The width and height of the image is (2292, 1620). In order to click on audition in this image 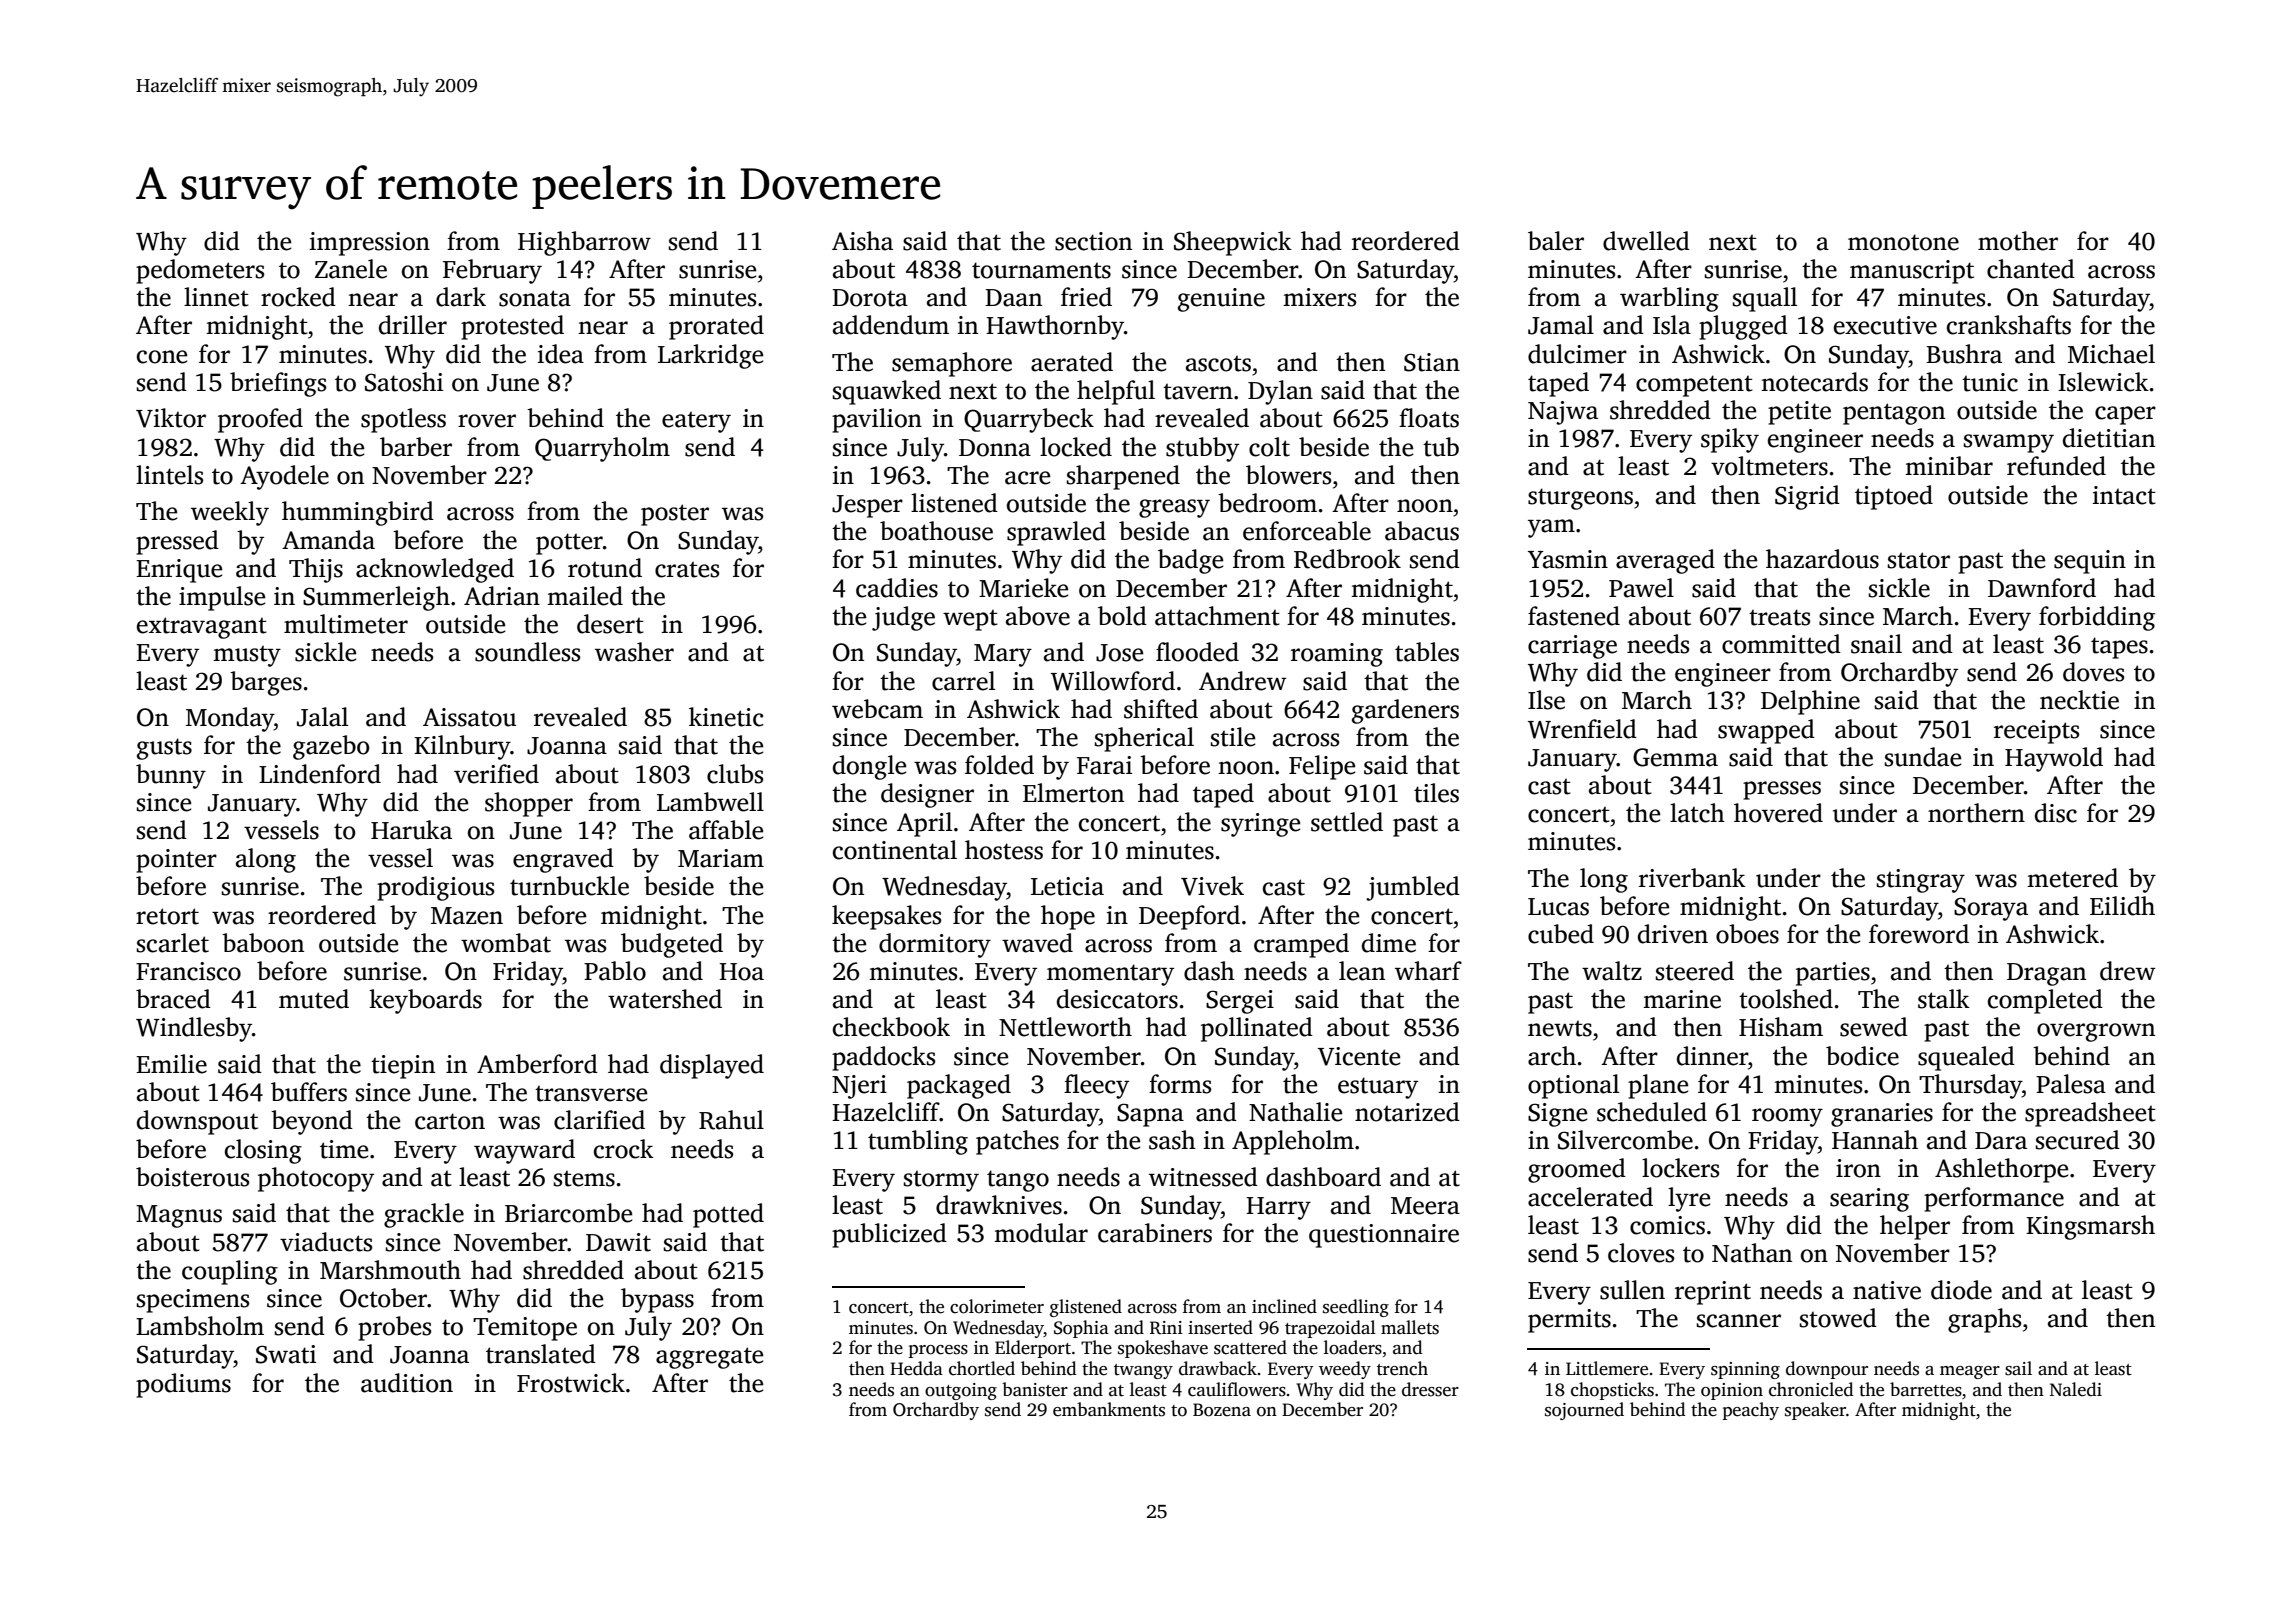, I will do `click(407, 1383)`.
